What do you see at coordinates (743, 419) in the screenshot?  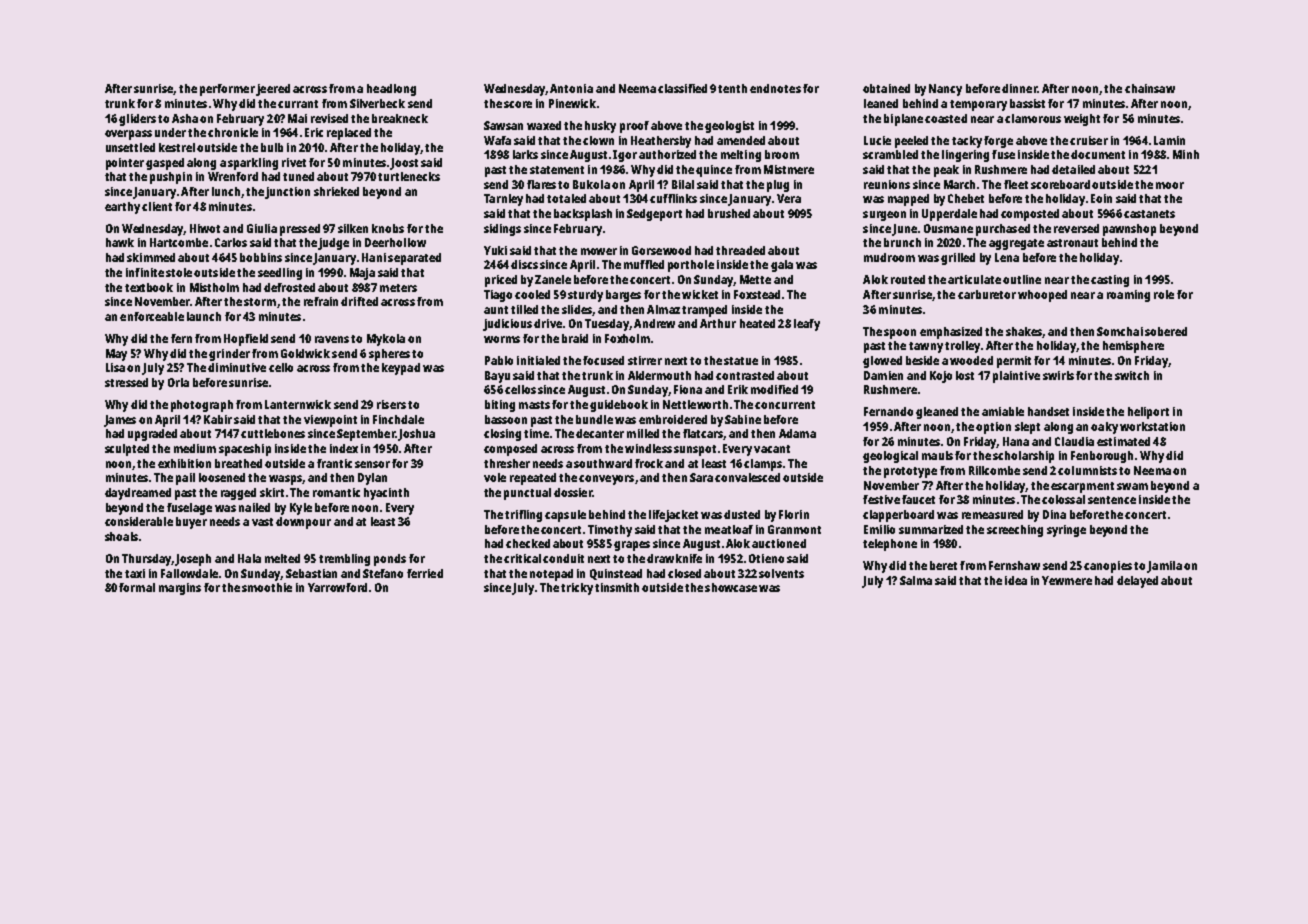 I see `Sabine` at bounding box center [743, 419].
